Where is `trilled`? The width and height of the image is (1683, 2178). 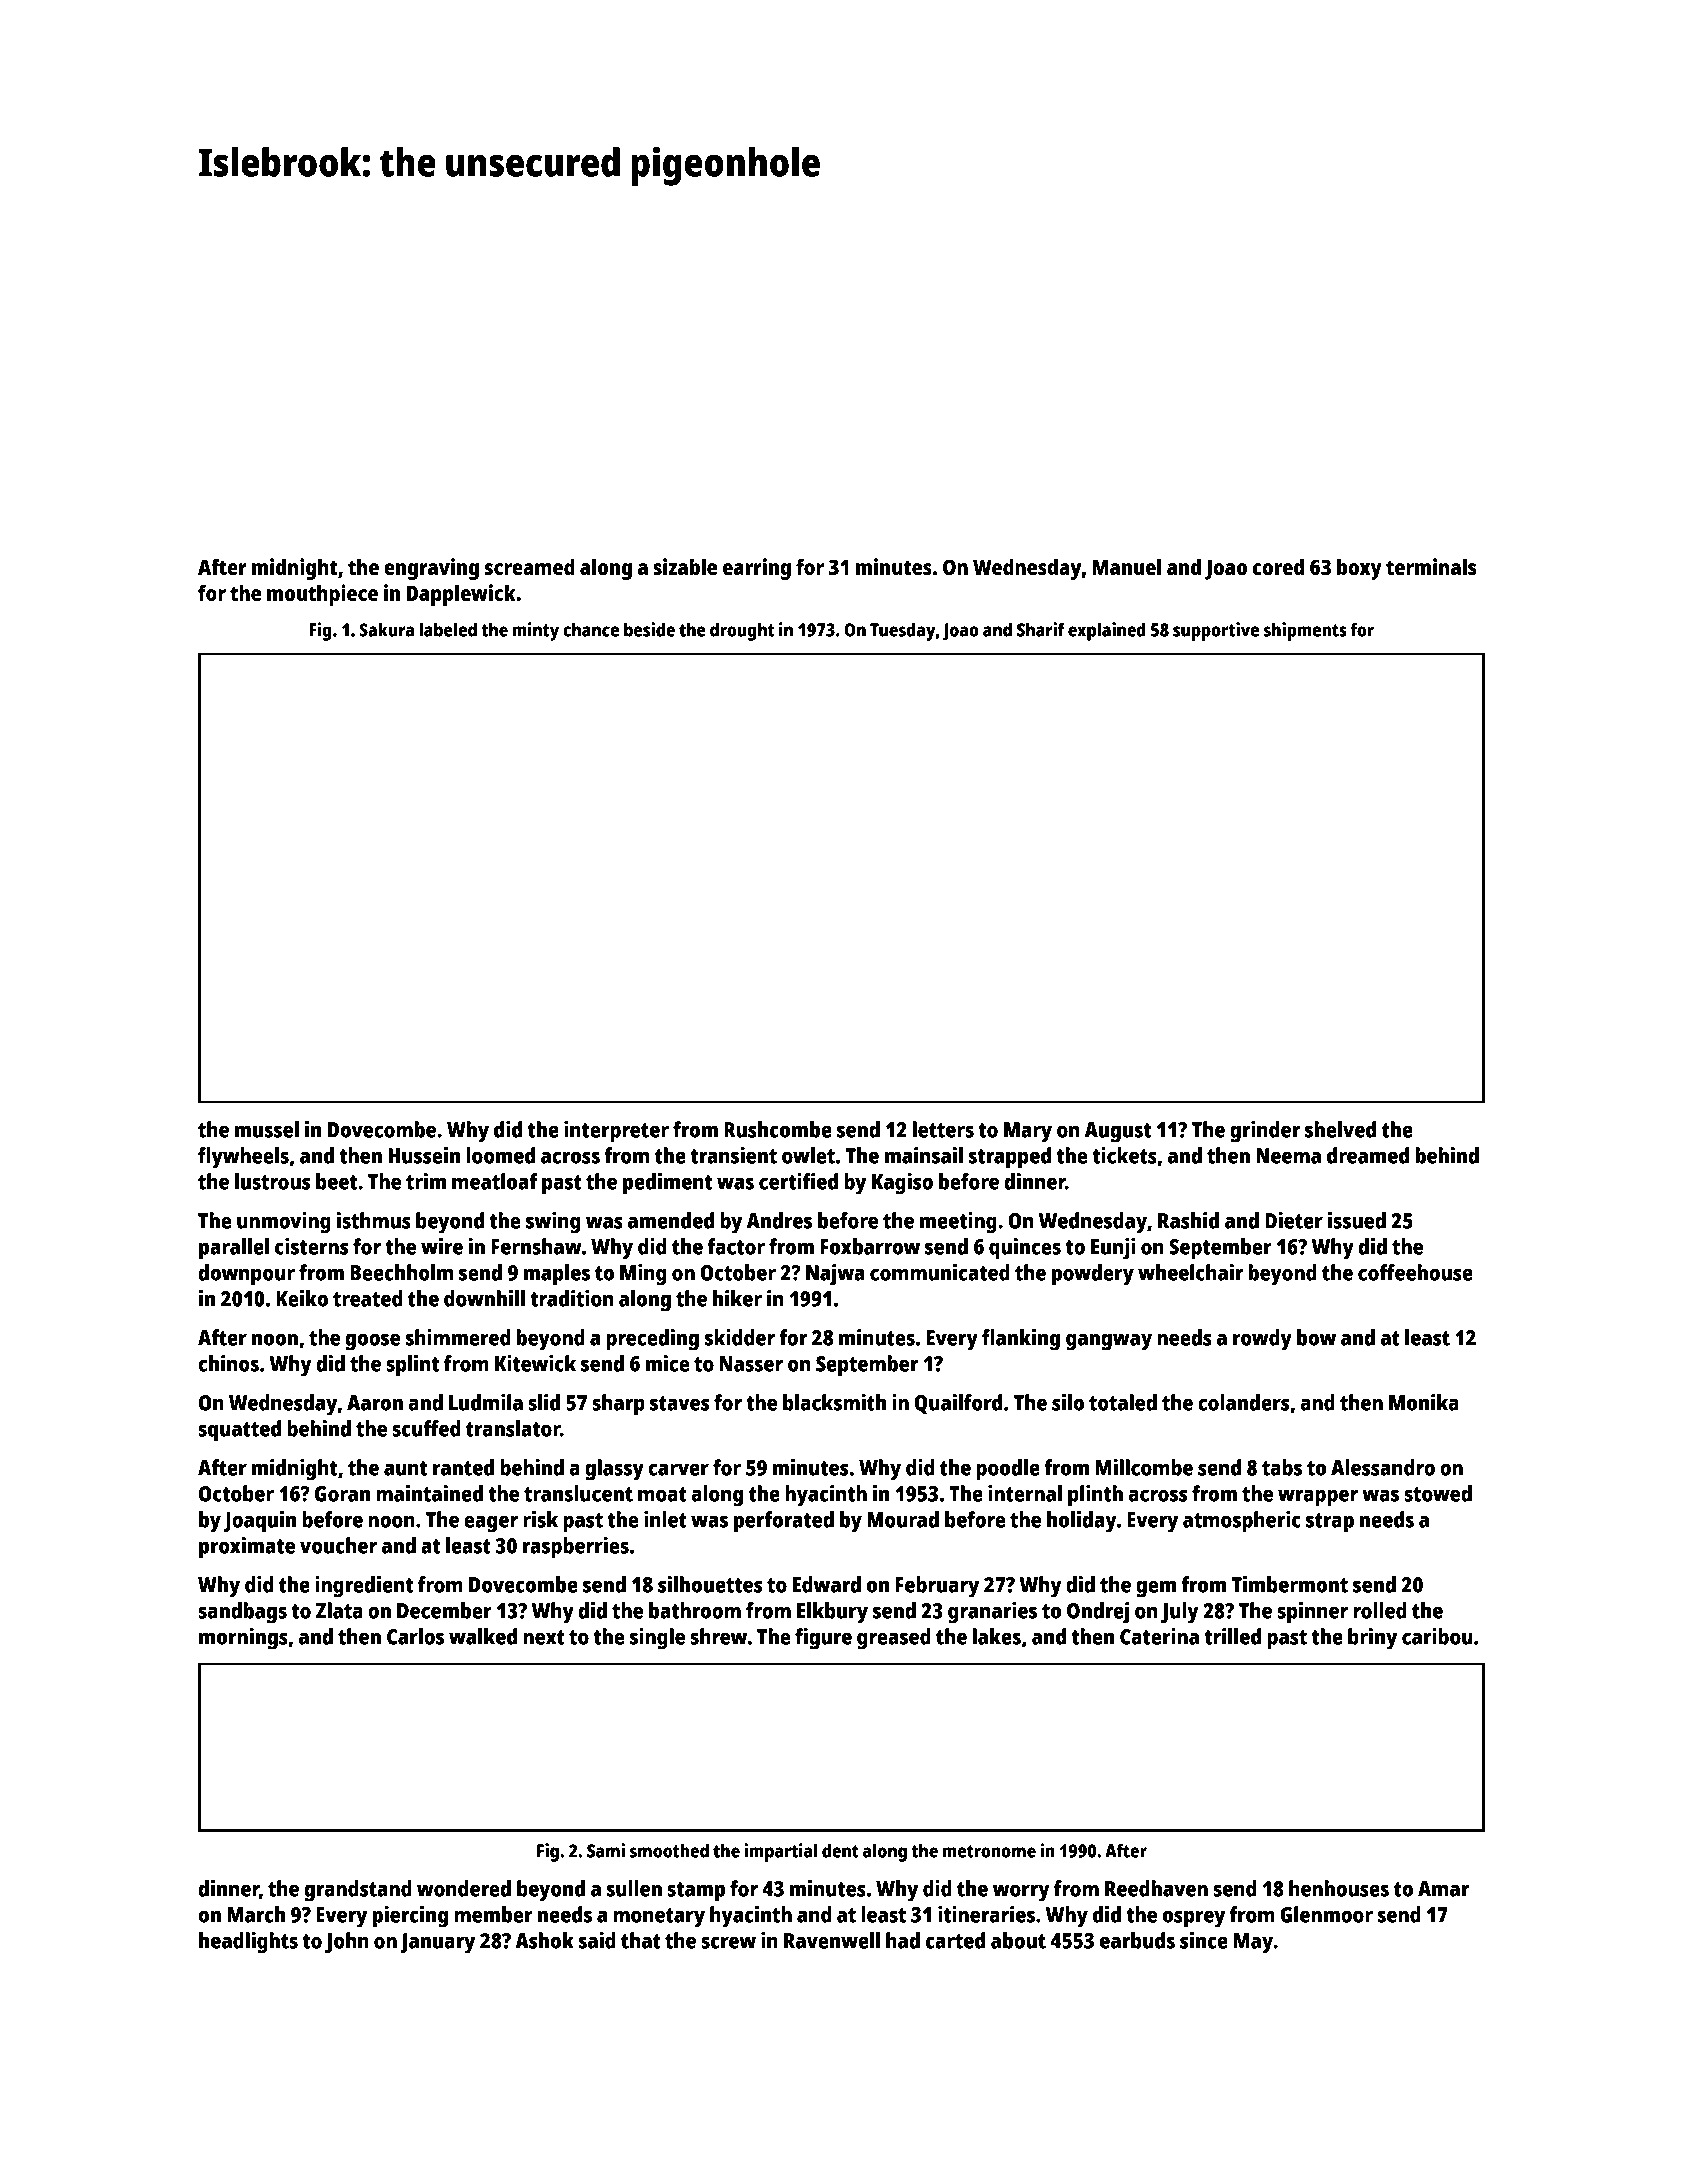
trilled is located at coordinates (1232, 1636).
